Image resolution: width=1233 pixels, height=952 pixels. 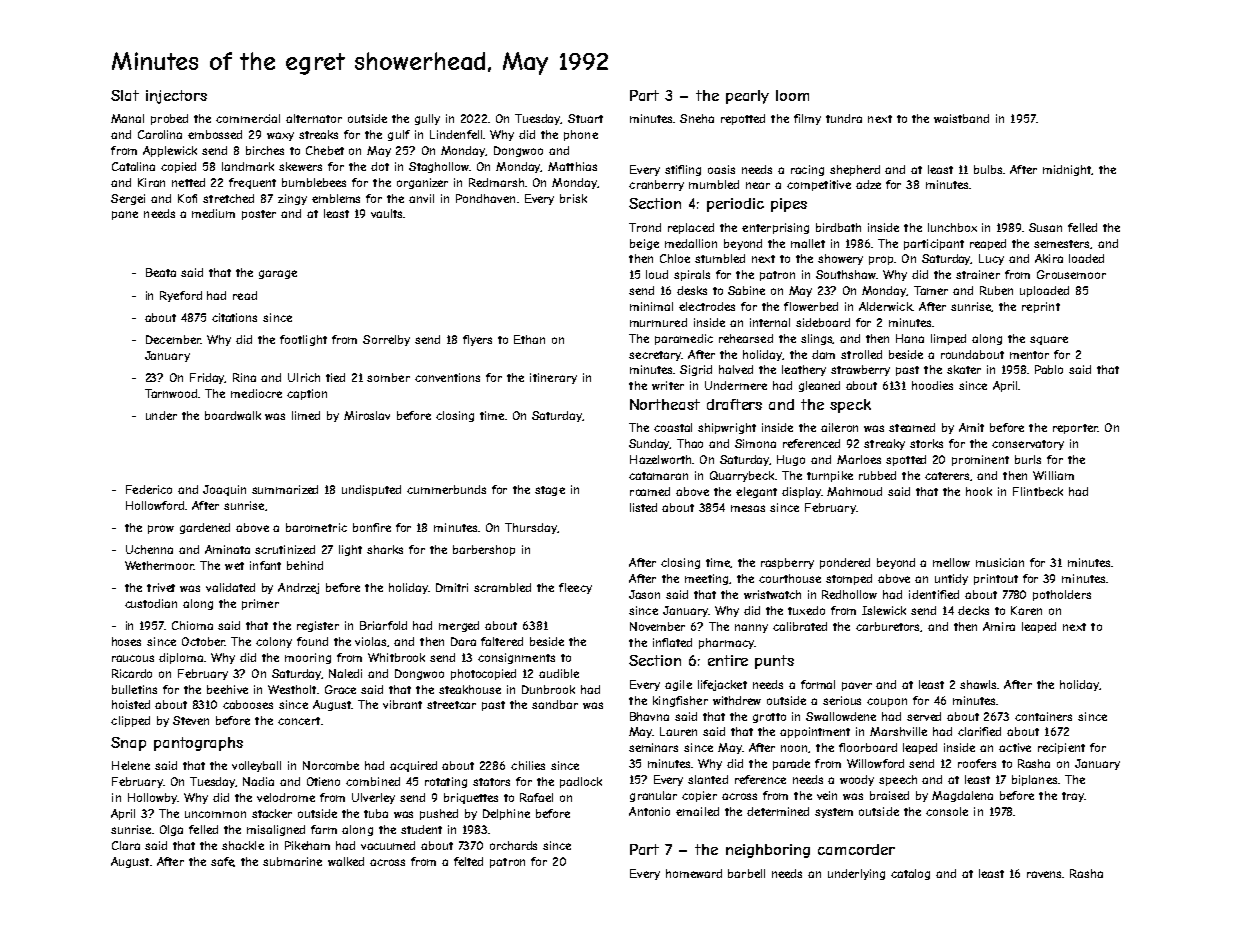 I want to click on November, so click(x=657, y=626).
